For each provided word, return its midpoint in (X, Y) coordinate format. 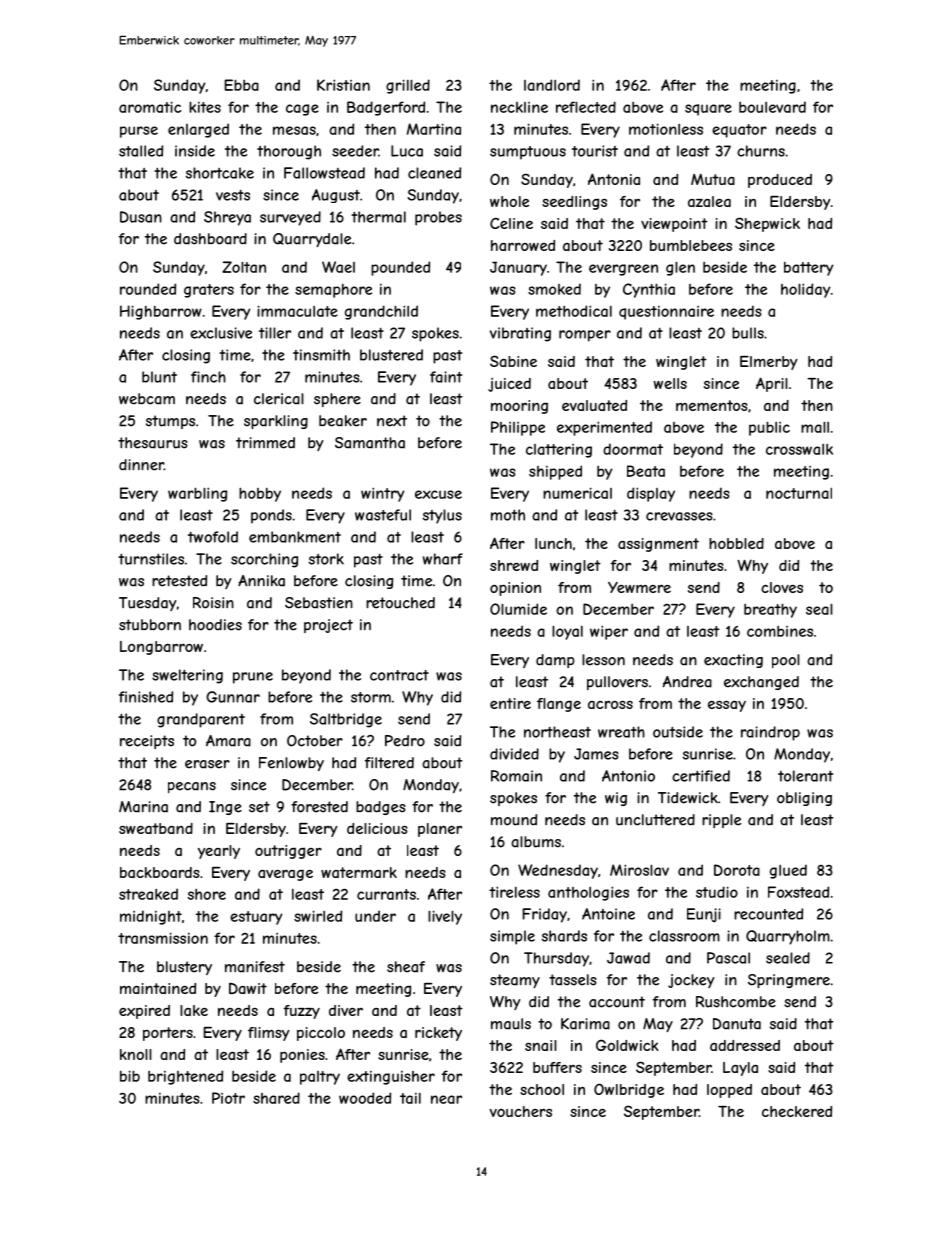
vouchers (521, 1111)
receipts (147, 742)
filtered (389, 763)
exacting (733, 661)
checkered (797, 1111)
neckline (519, 107)
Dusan (141, 217)
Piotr (228, 1098)
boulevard (772, 107)
